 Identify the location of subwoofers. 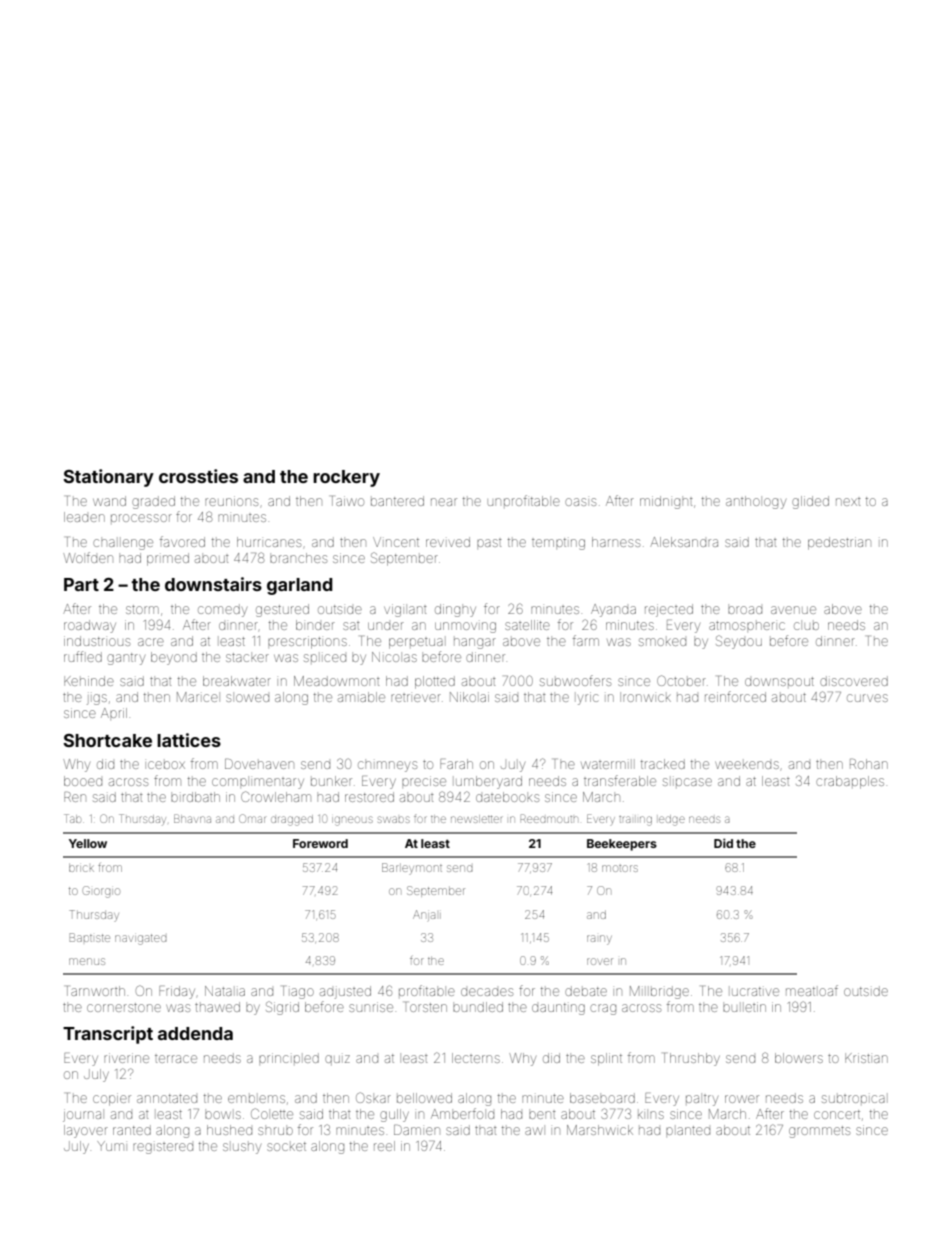
(575, 680).
